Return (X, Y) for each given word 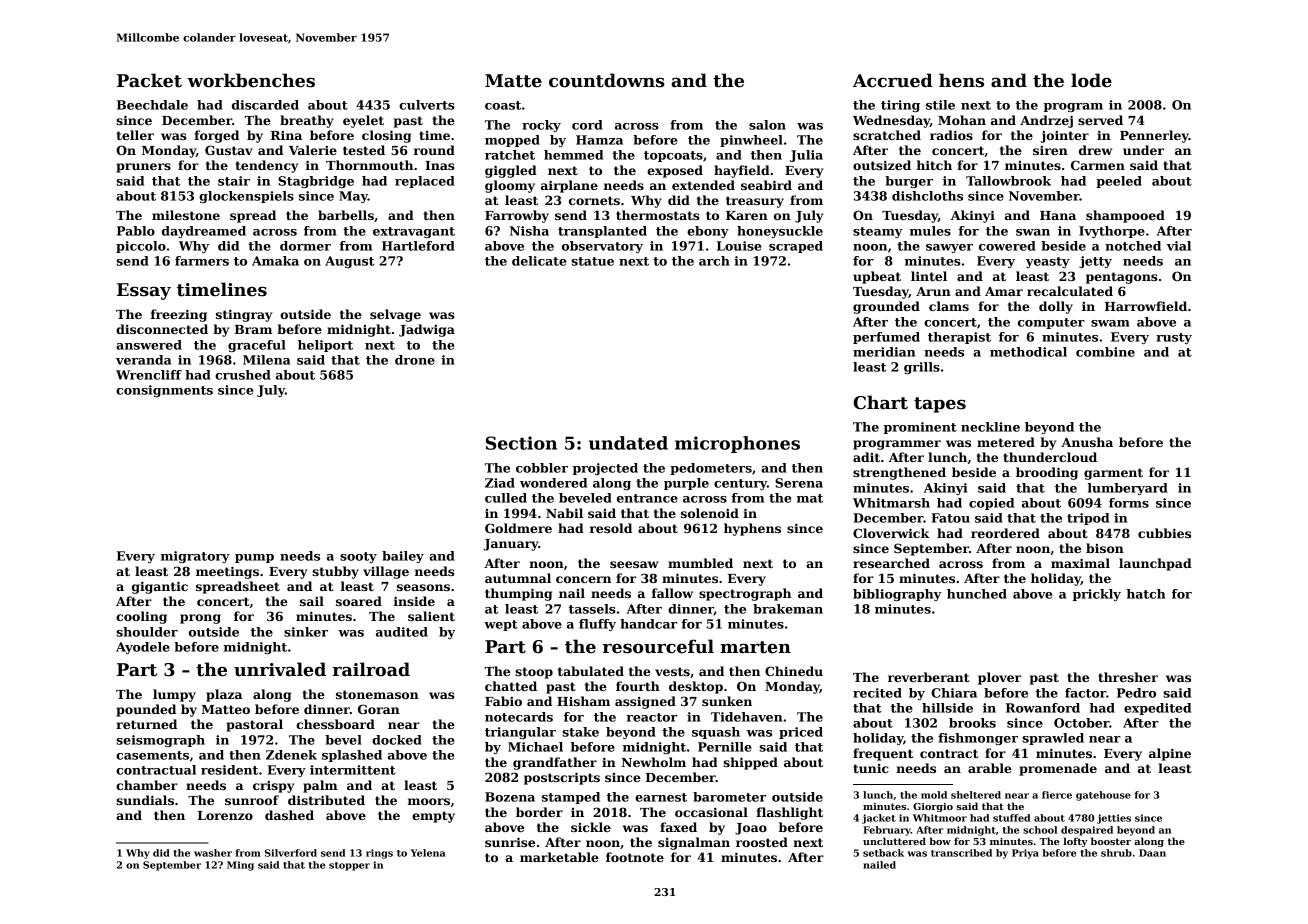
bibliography (897, 595)
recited (877, 693)
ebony (708, 232)
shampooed (1125, 216)
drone (415, 360)
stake (580, 732)
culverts (427, 105)
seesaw (634, 564)
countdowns (607, 80)
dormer (305, 246)
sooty (358, 557)
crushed (243, 375)
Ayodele (143, 648)
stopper (349, 866)
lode (1091, 80)
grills (922, 368)
